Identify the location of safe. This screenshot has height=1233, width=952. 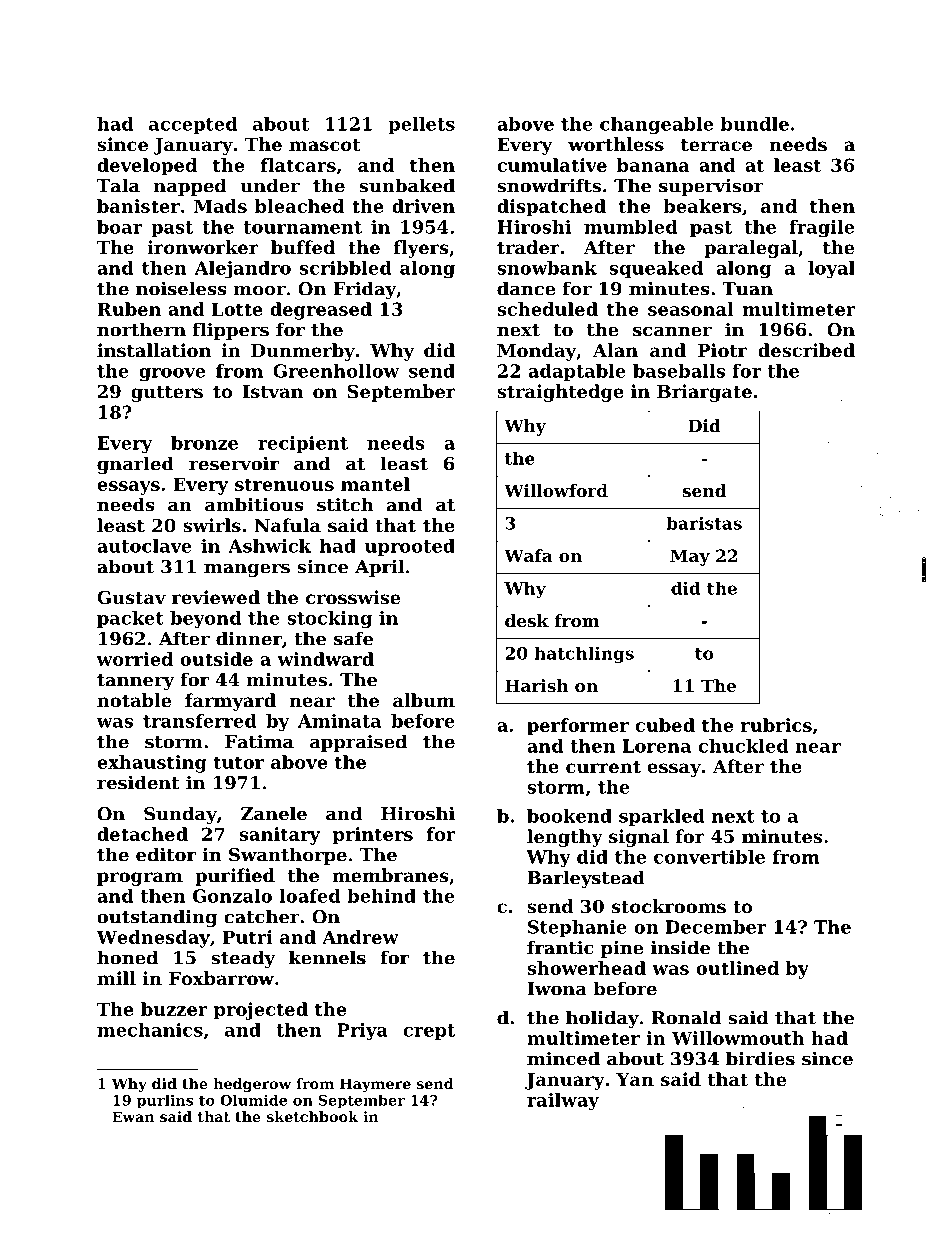
(353, 638).
